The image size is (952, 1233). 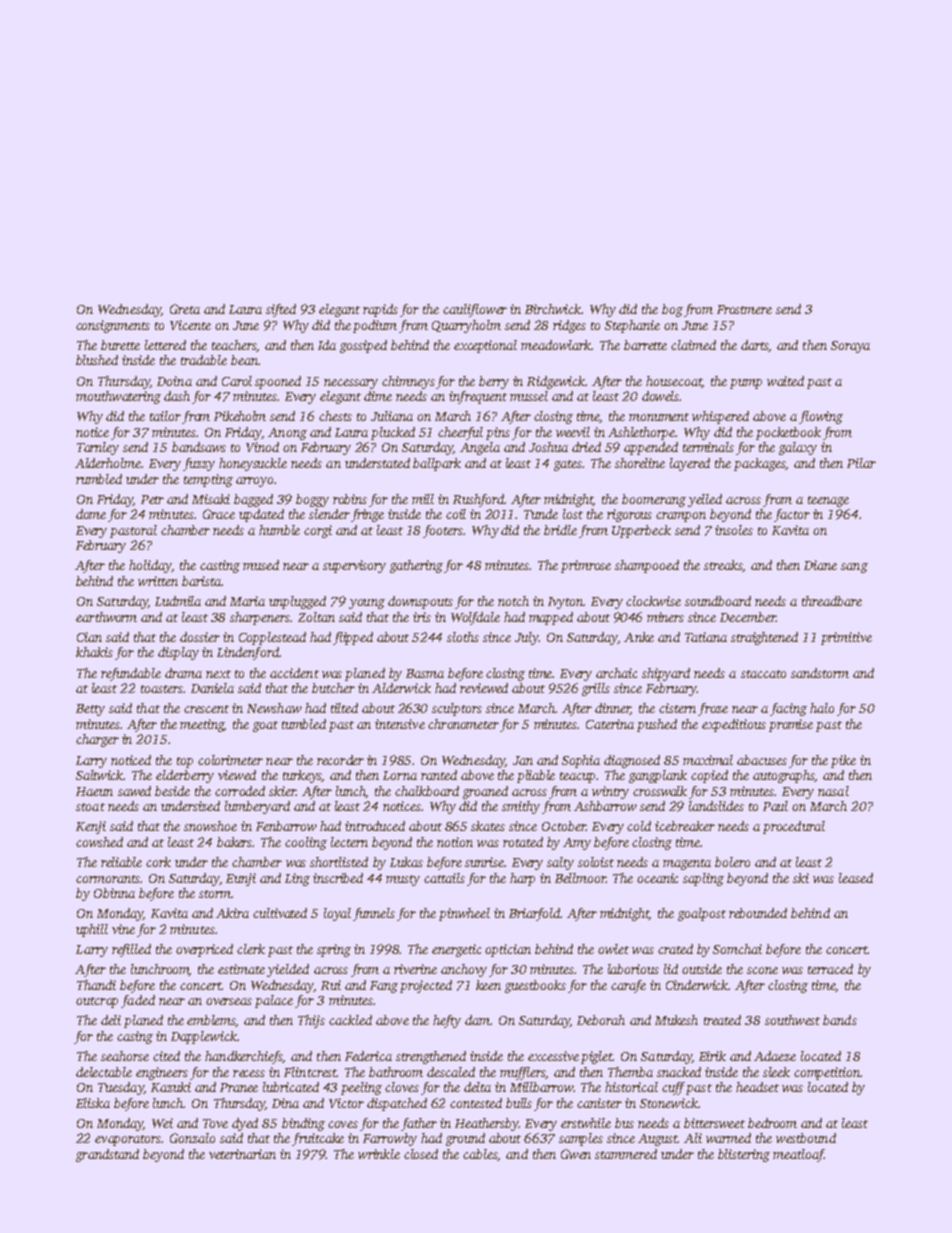 I want to click on halo, so click(x=822, y=708).
